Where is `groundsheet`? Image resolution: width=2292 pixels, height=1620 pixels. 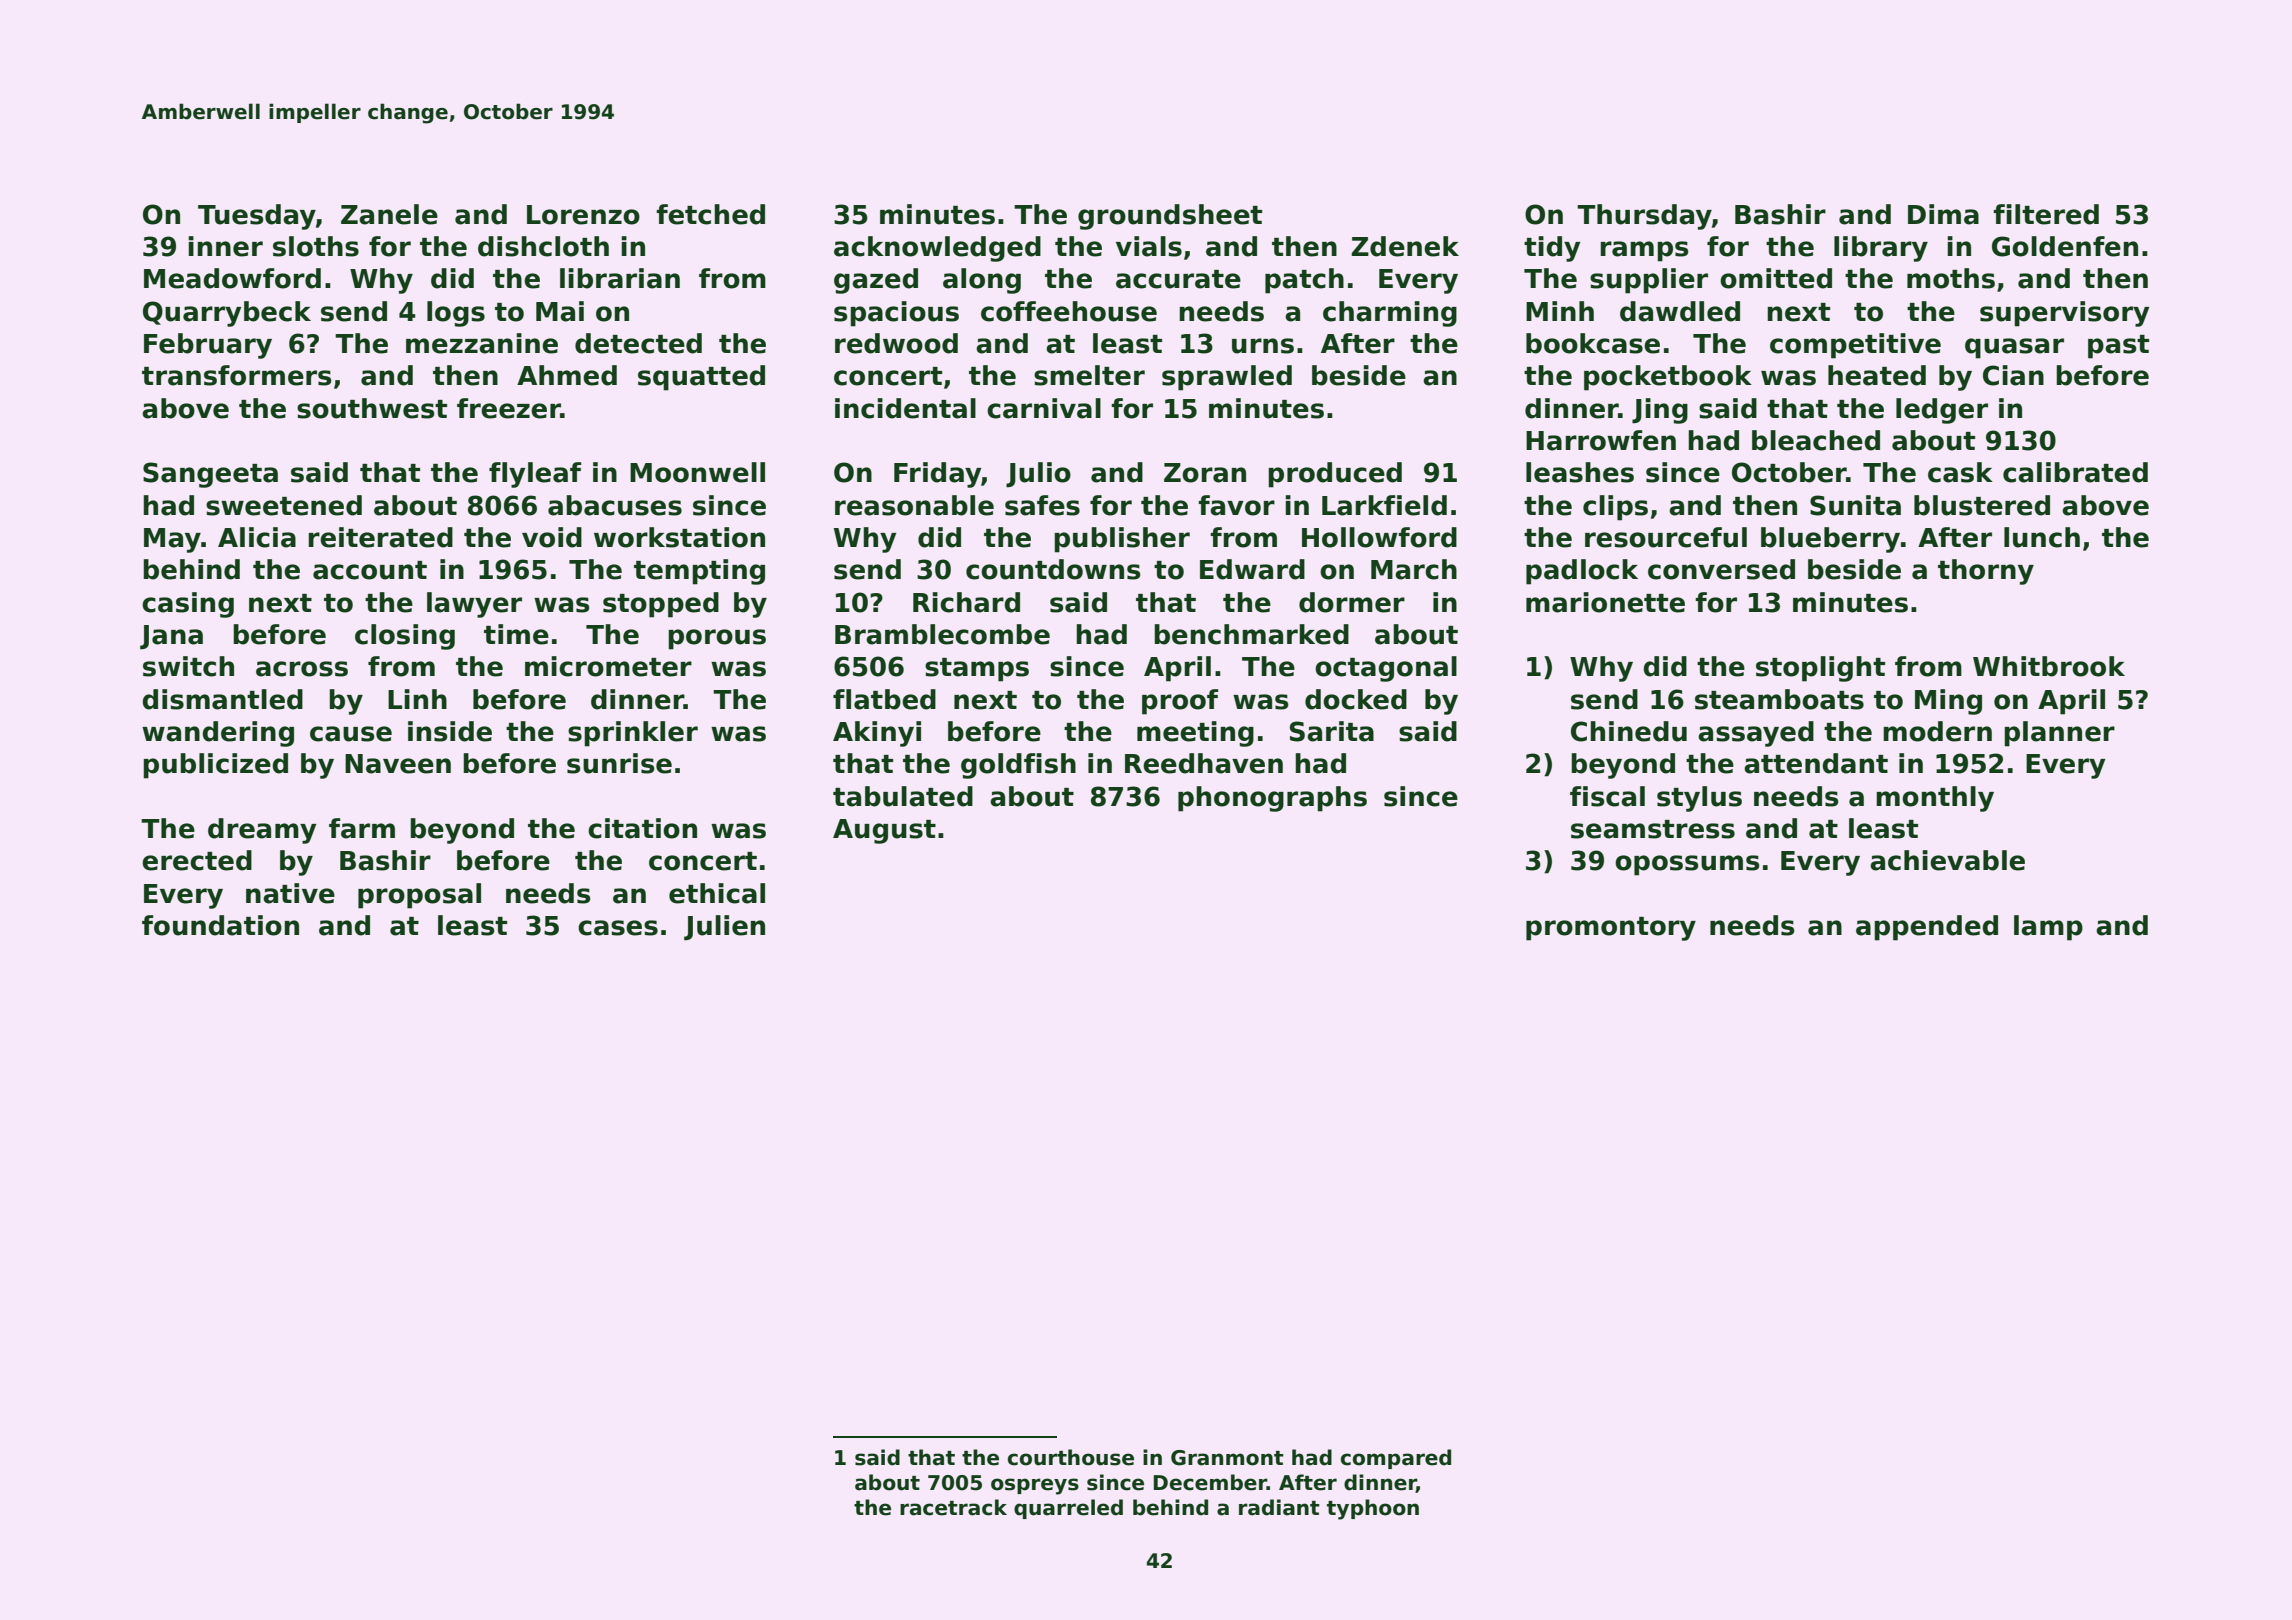 groundsheet is located at coordinates (1170, 217).
